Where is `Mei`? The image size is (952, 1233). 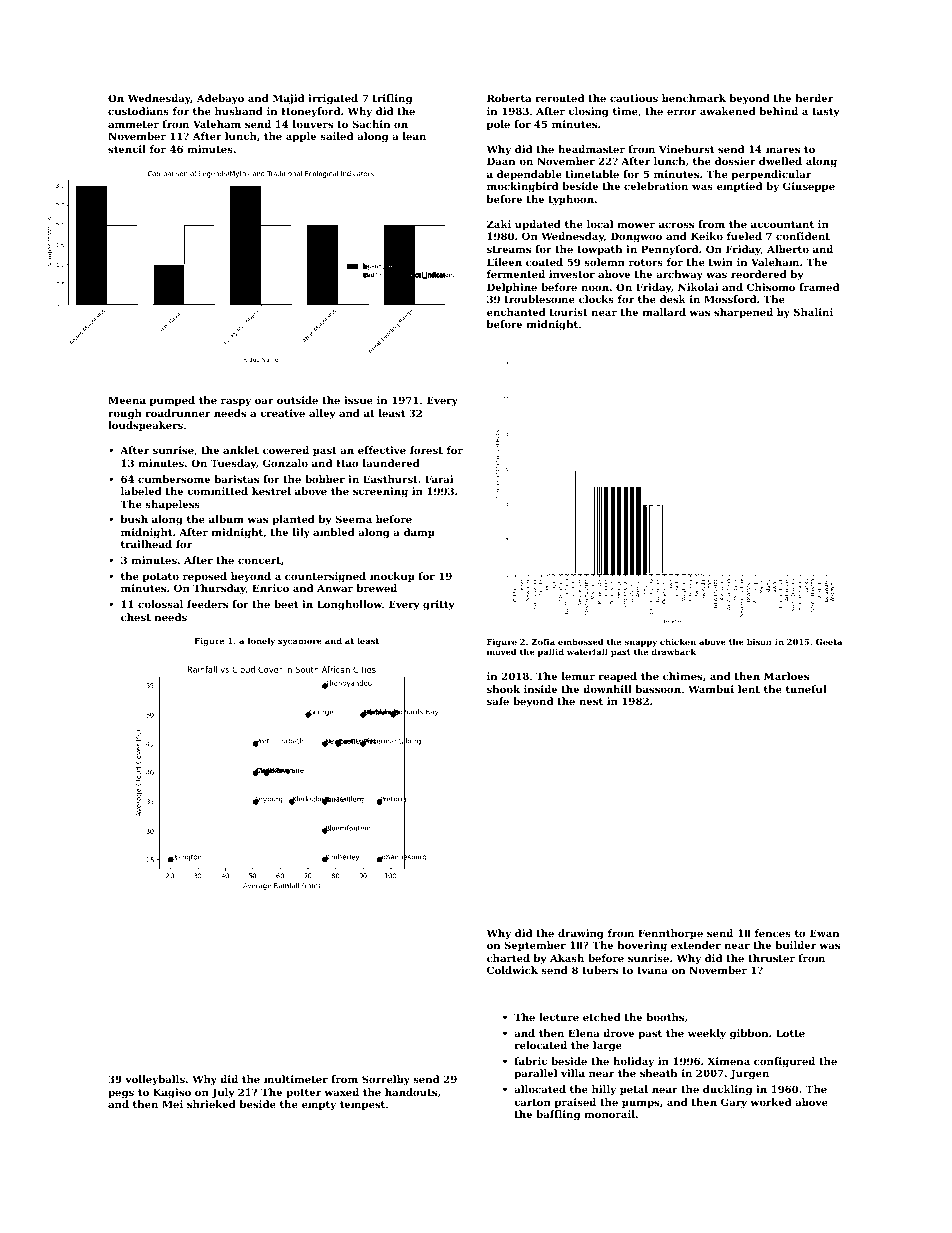
Mei is located at coordinates (172, 1104).
